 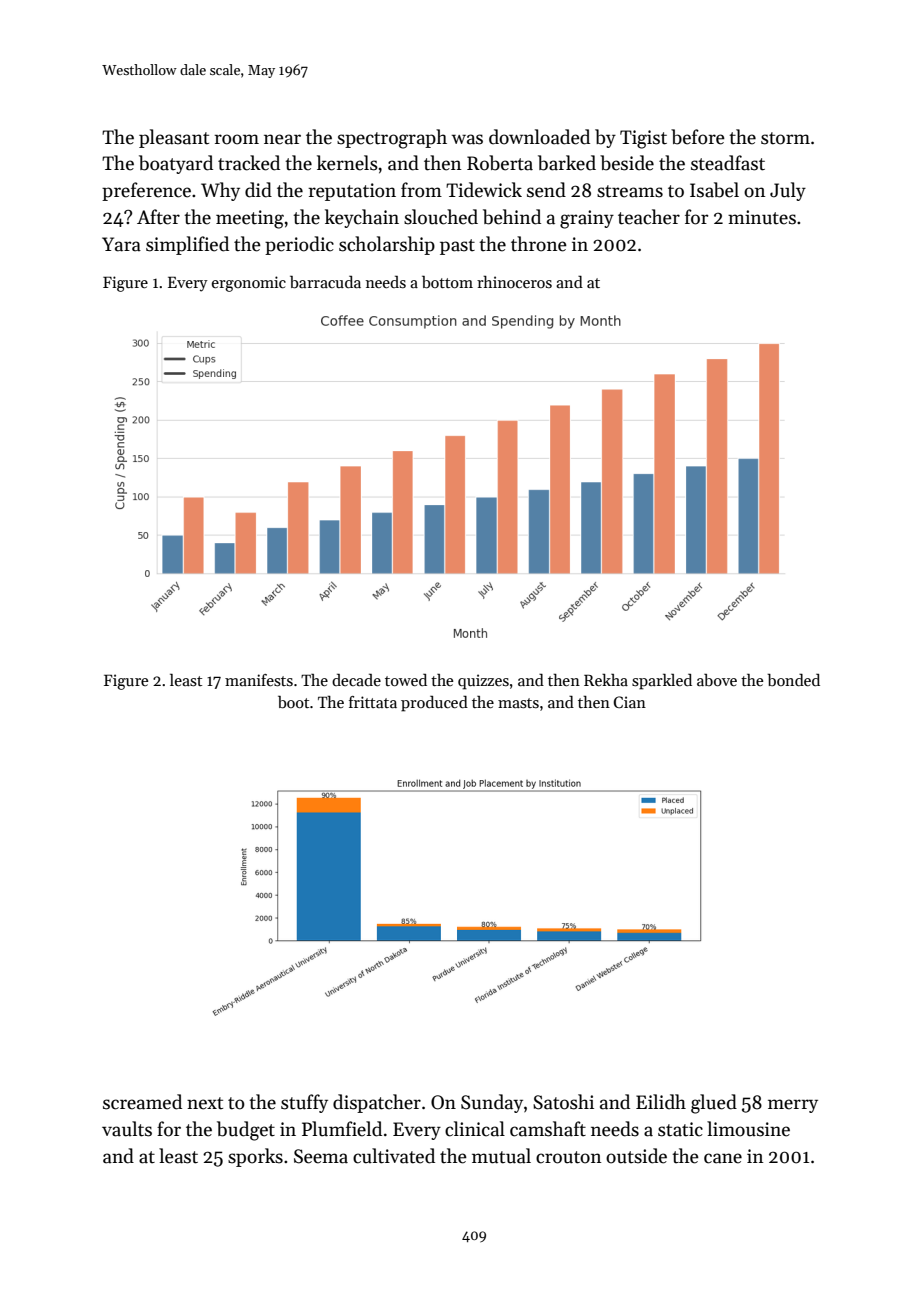 I want to click on produced, so click(x=434, y=703).
